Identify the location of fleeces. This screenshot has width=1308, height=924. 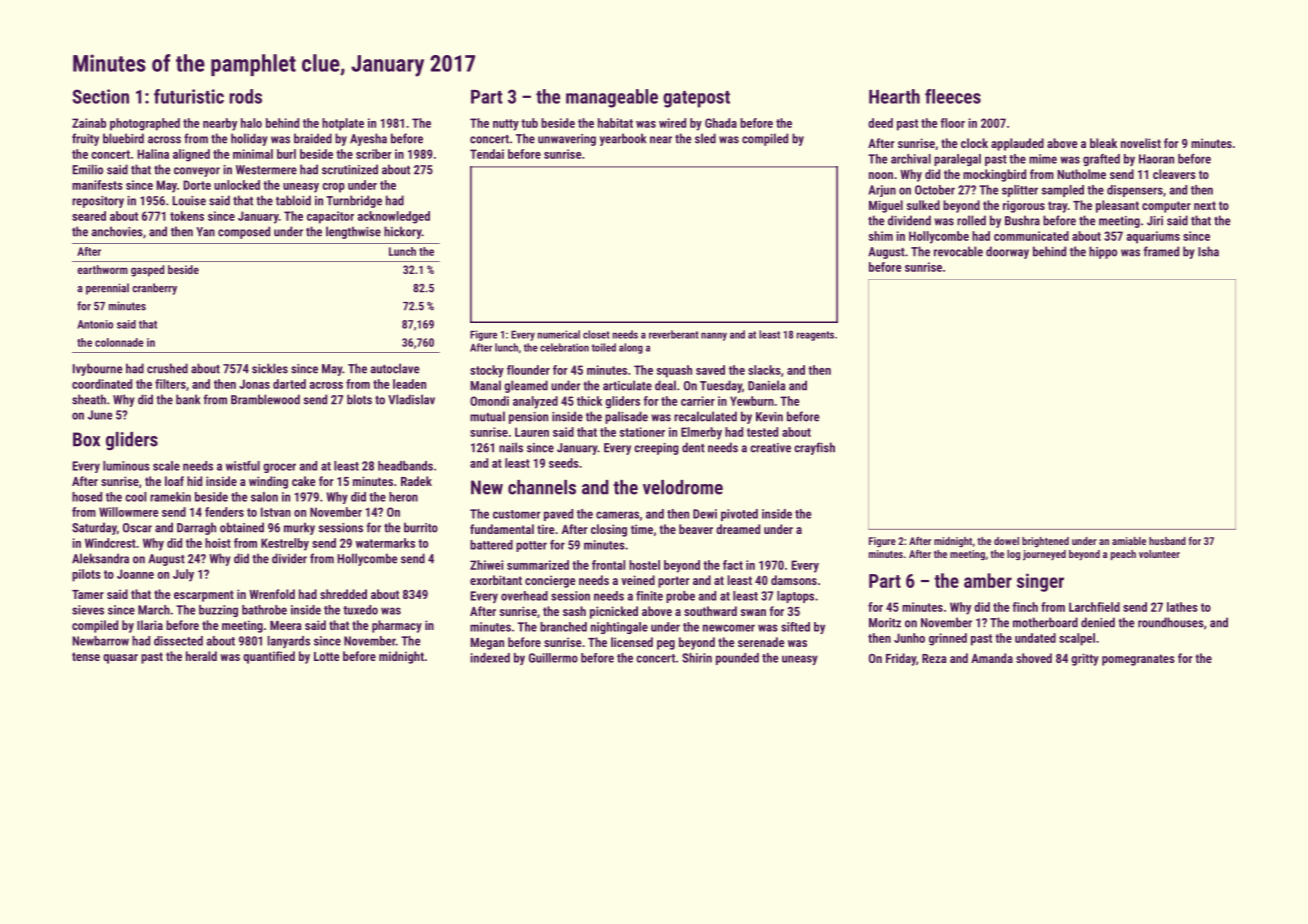
(953, 96).
